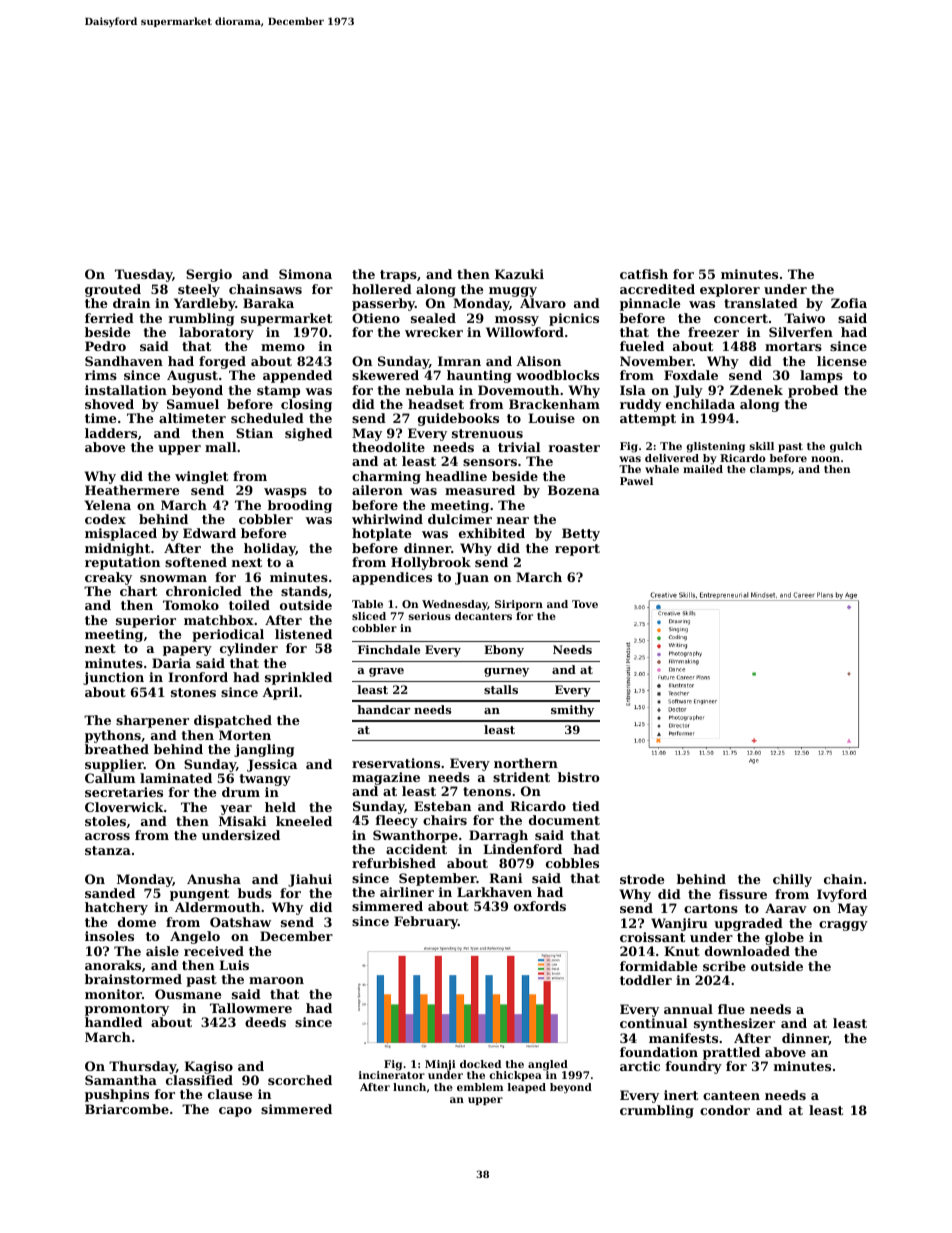 This document has width=952, height=1233. Describe the element at coordinates (235, 1112) in the document. I see `capo` at that location.
